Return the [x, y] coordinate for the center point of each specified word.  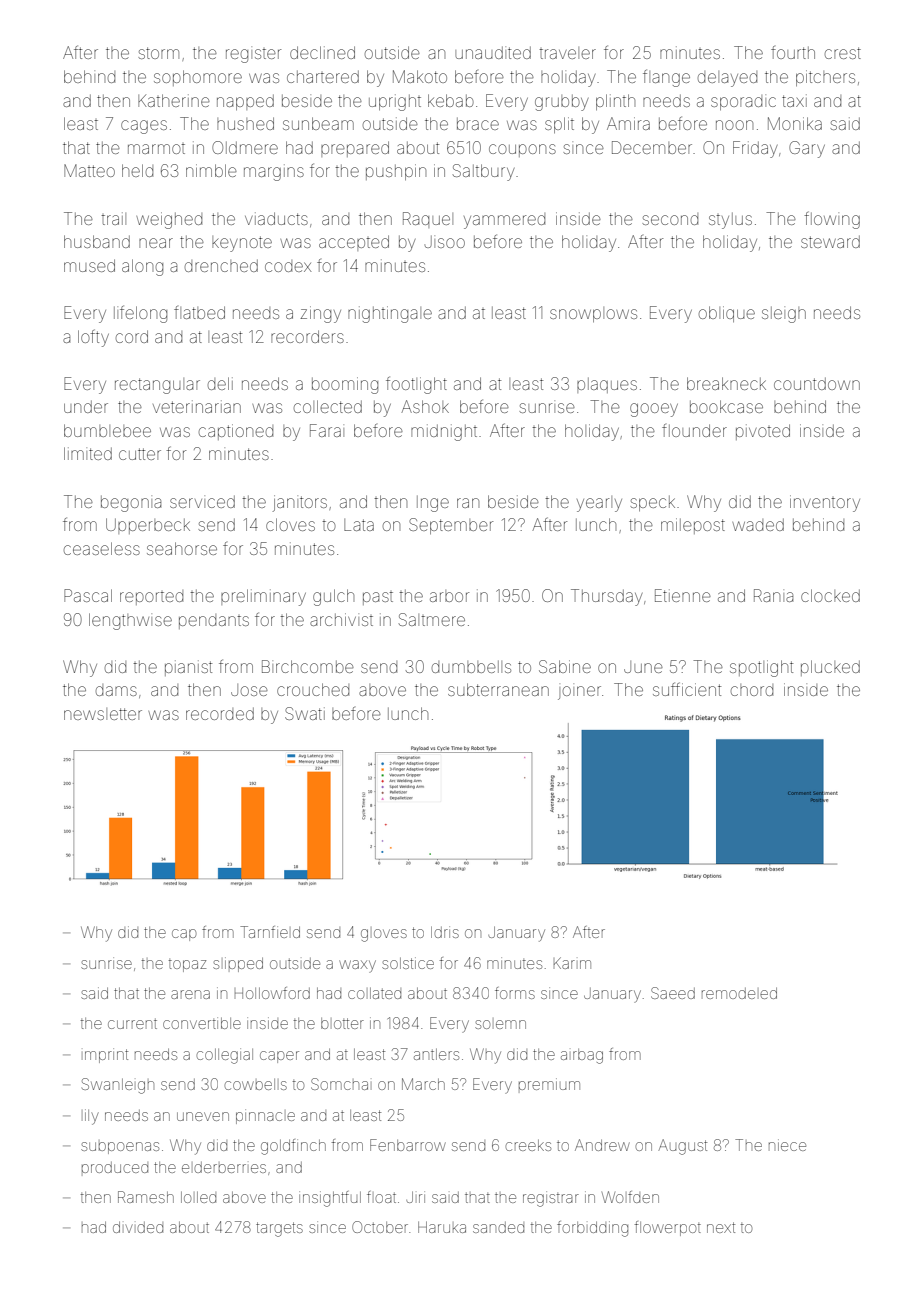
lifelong [140, 314]
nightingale [390, 314]
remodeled [739, 993]
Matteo [89, 170]
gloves [384, 935]
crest [843, 53]
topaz [187, 965]
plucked [830, 668]
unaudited [493, 53]
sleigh [784, 315]
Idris [445, 932]
